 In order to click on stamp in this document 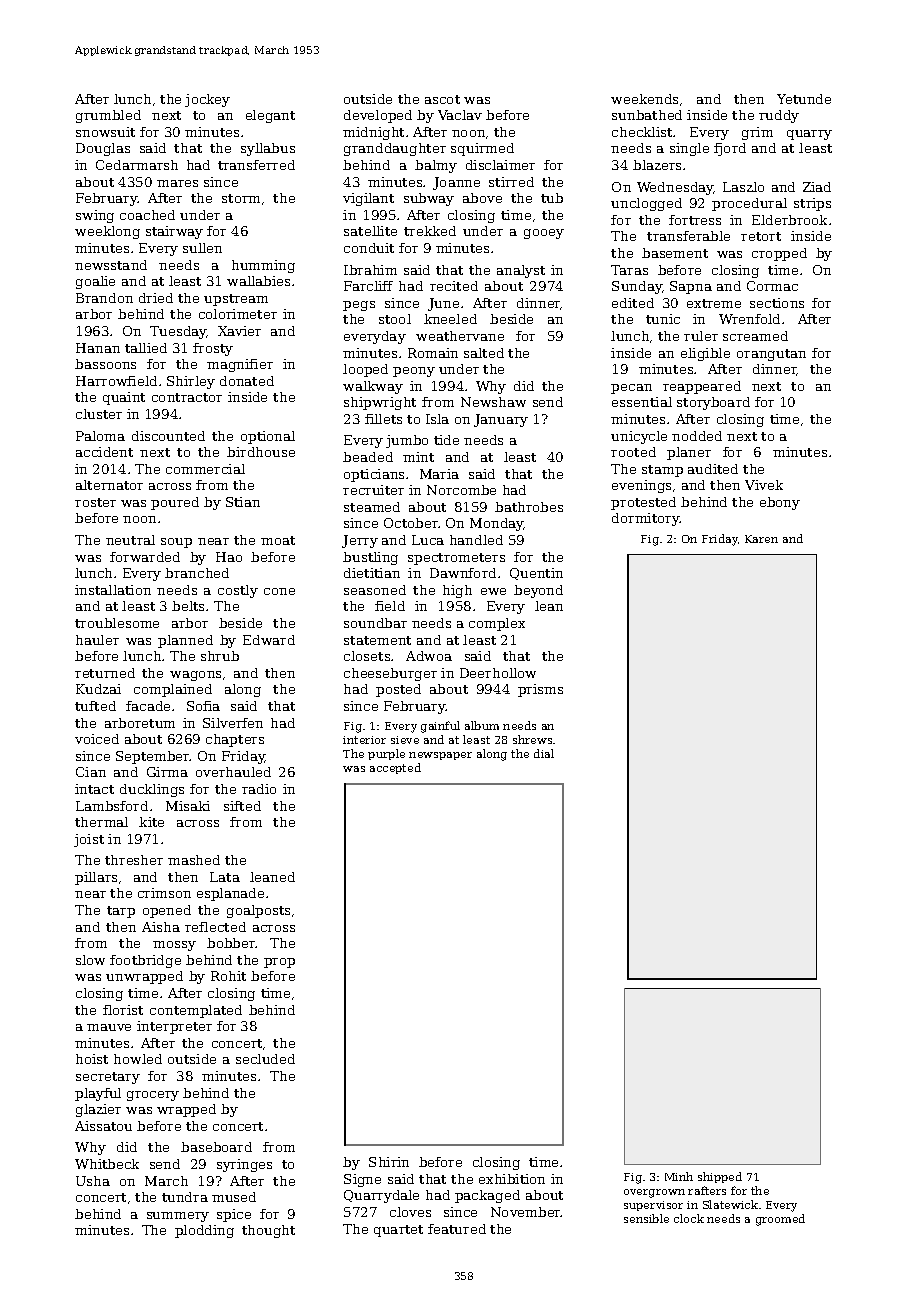, I will do `click(662, 471)`.
